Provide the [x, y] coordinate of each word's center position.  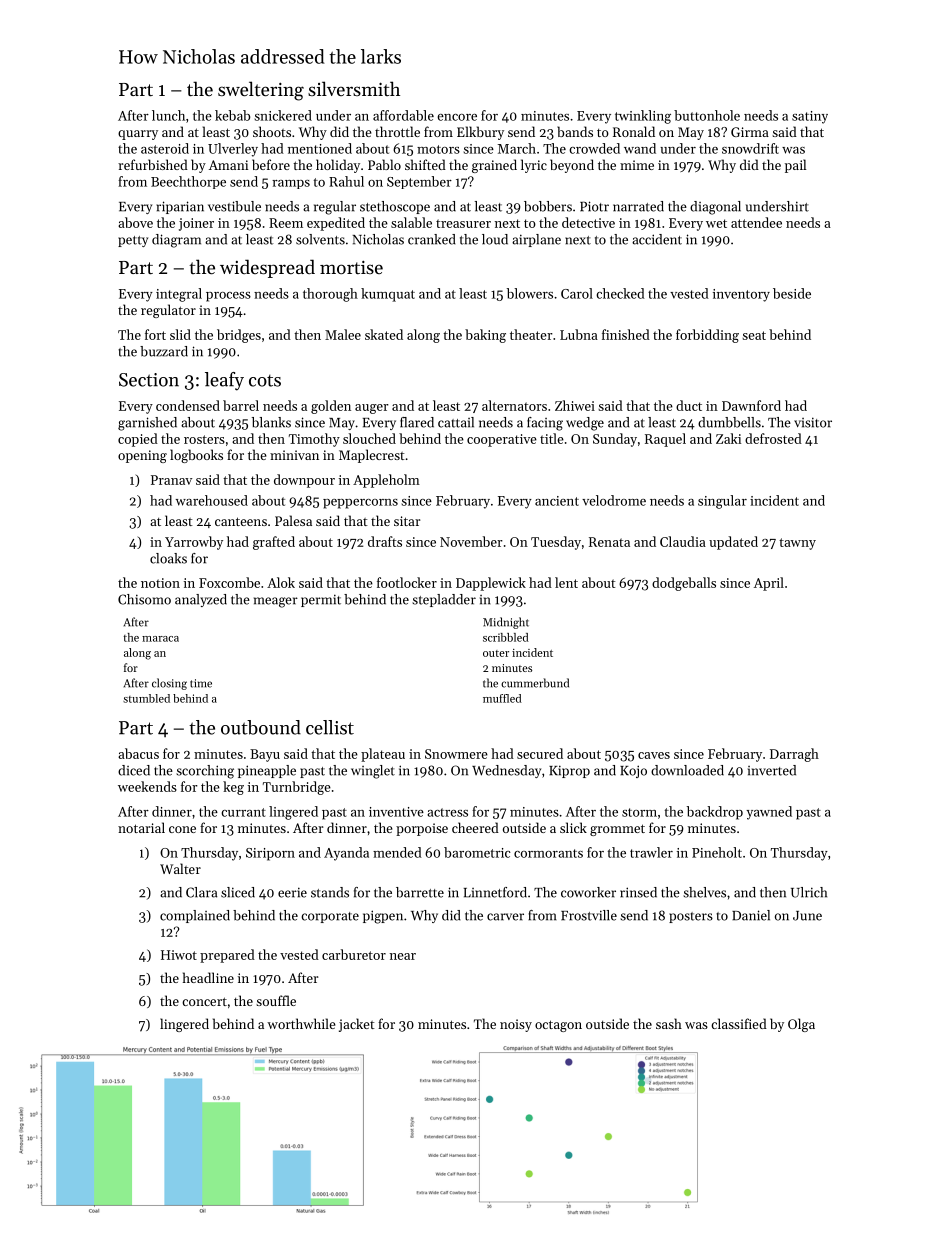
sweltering [261, 91]
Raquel [665, 440]
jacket [357, 1025]
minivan [294, 455]
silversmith [354, 88]
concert [204, 1001]
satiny [810, 117]
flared [417, 422]
